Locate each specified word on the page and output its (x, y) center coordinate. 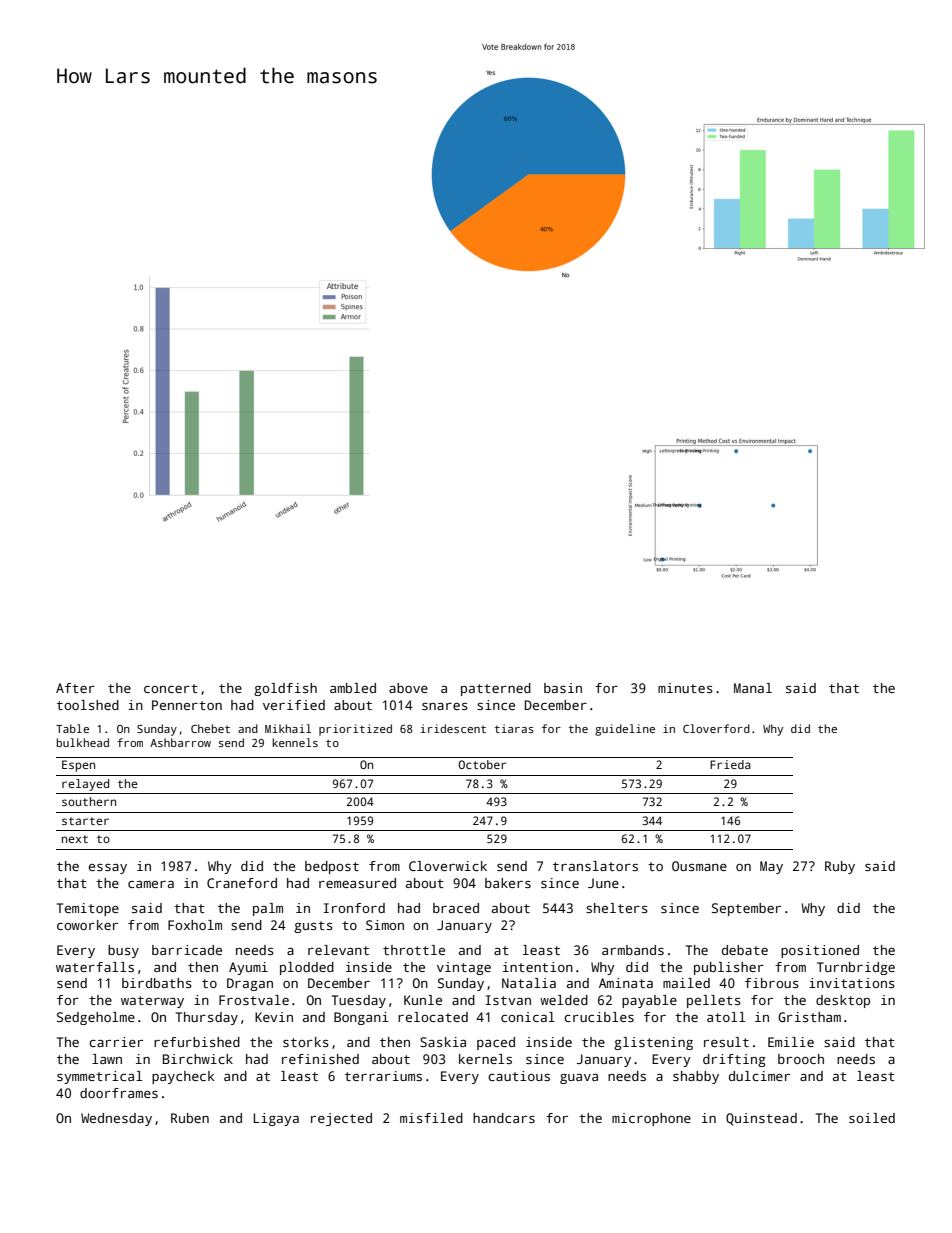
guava (579, 1079)
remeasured (357, 883)
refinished (320, 1059)
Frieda (730, 764)
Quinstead (761, 1119)
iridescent (453, 728)
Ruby (840, 867)
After (75, 688)
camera (151, 884)
